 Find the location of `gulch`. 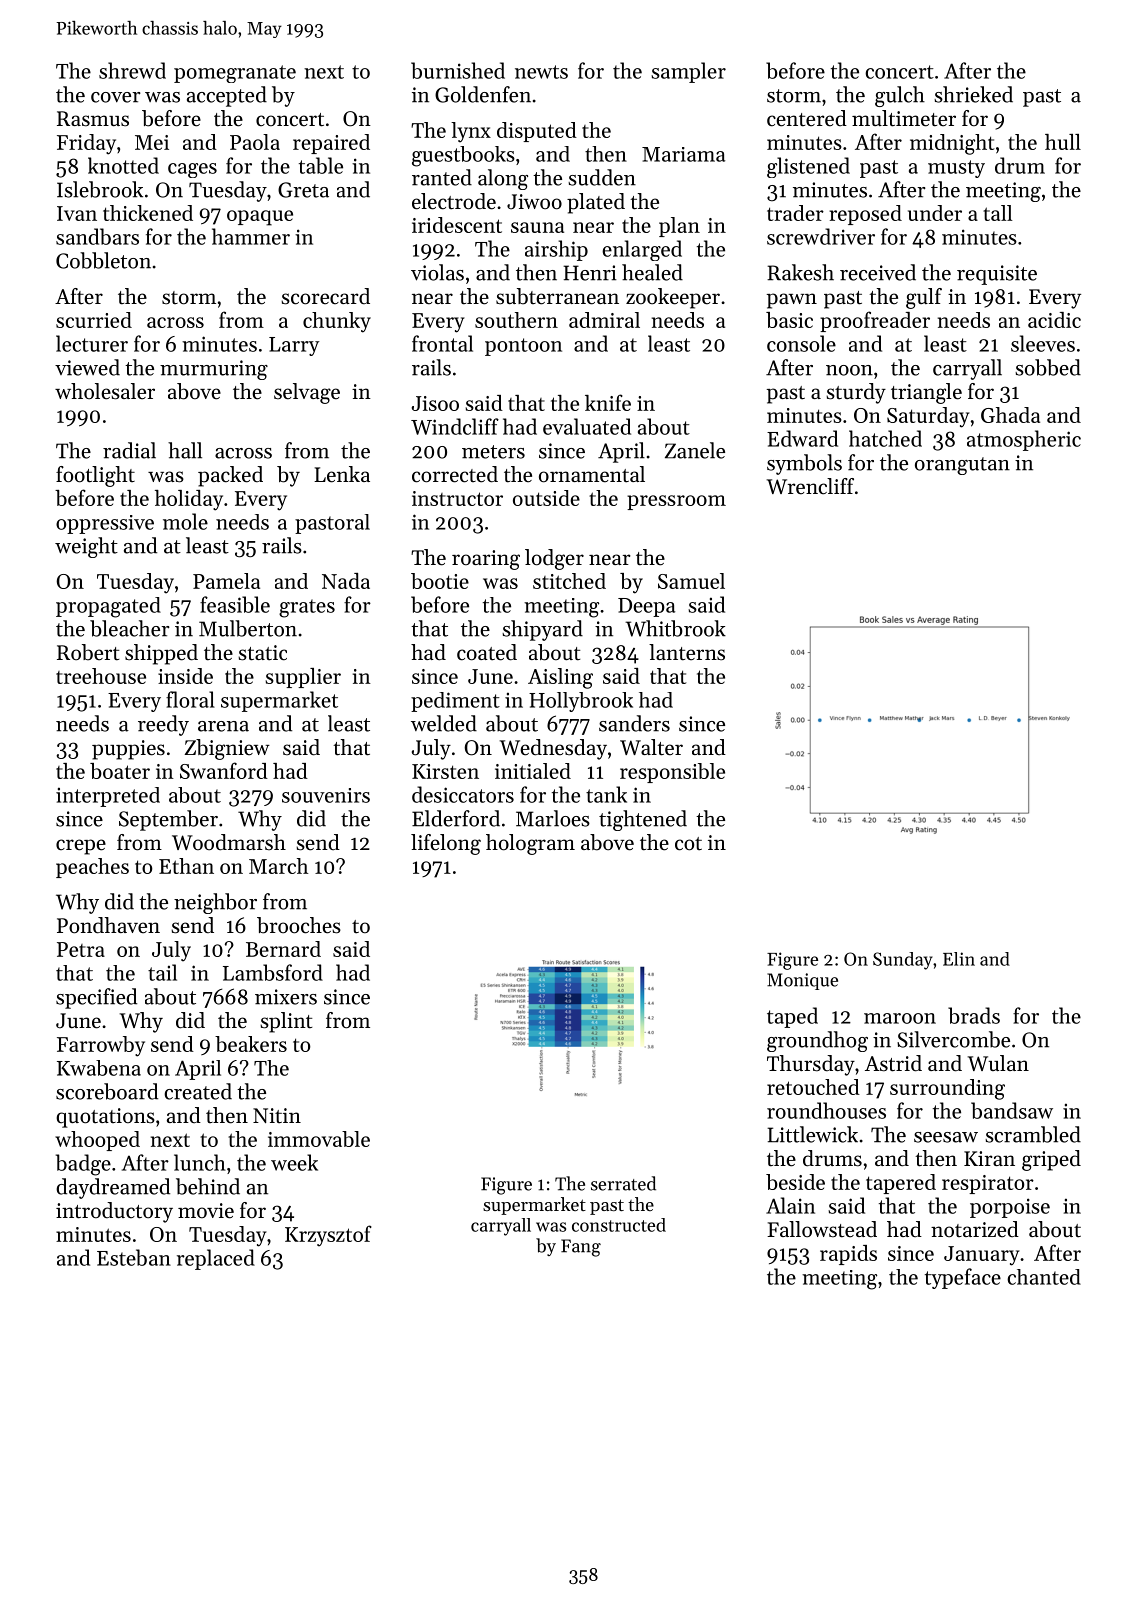

gulch is located at coordinates (900, 96).
